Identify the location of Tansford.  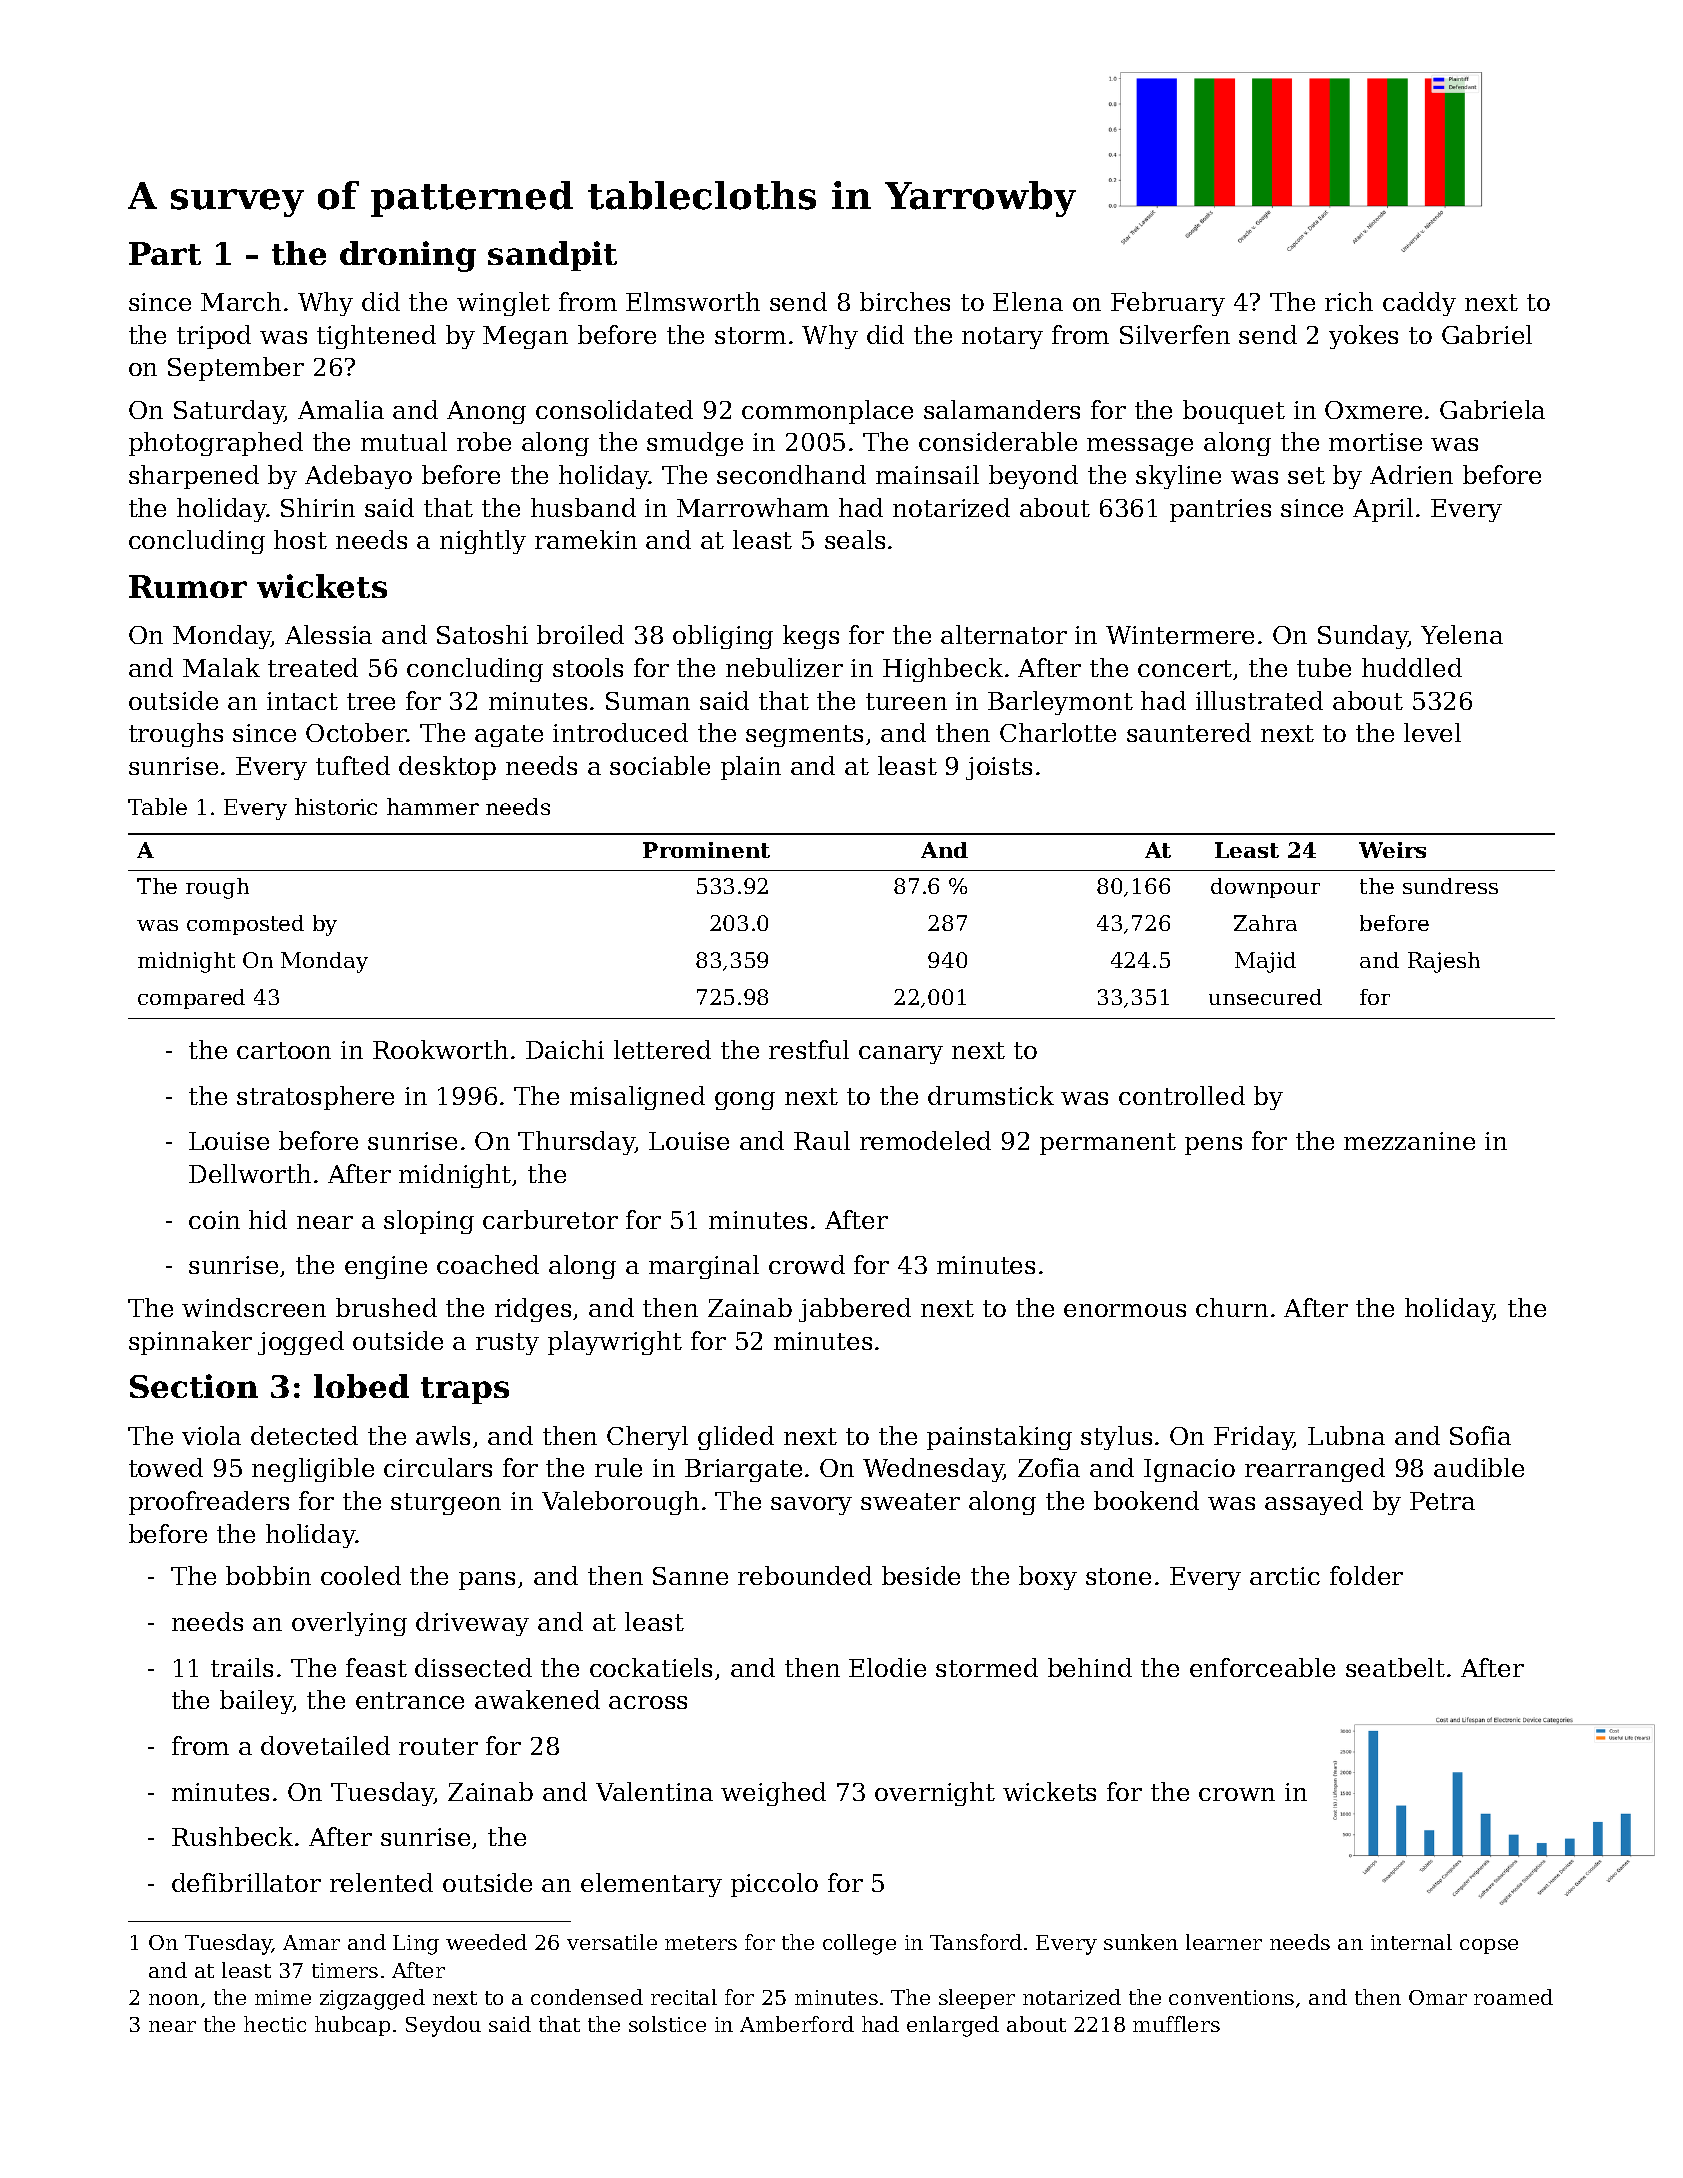
(976, 1942).
